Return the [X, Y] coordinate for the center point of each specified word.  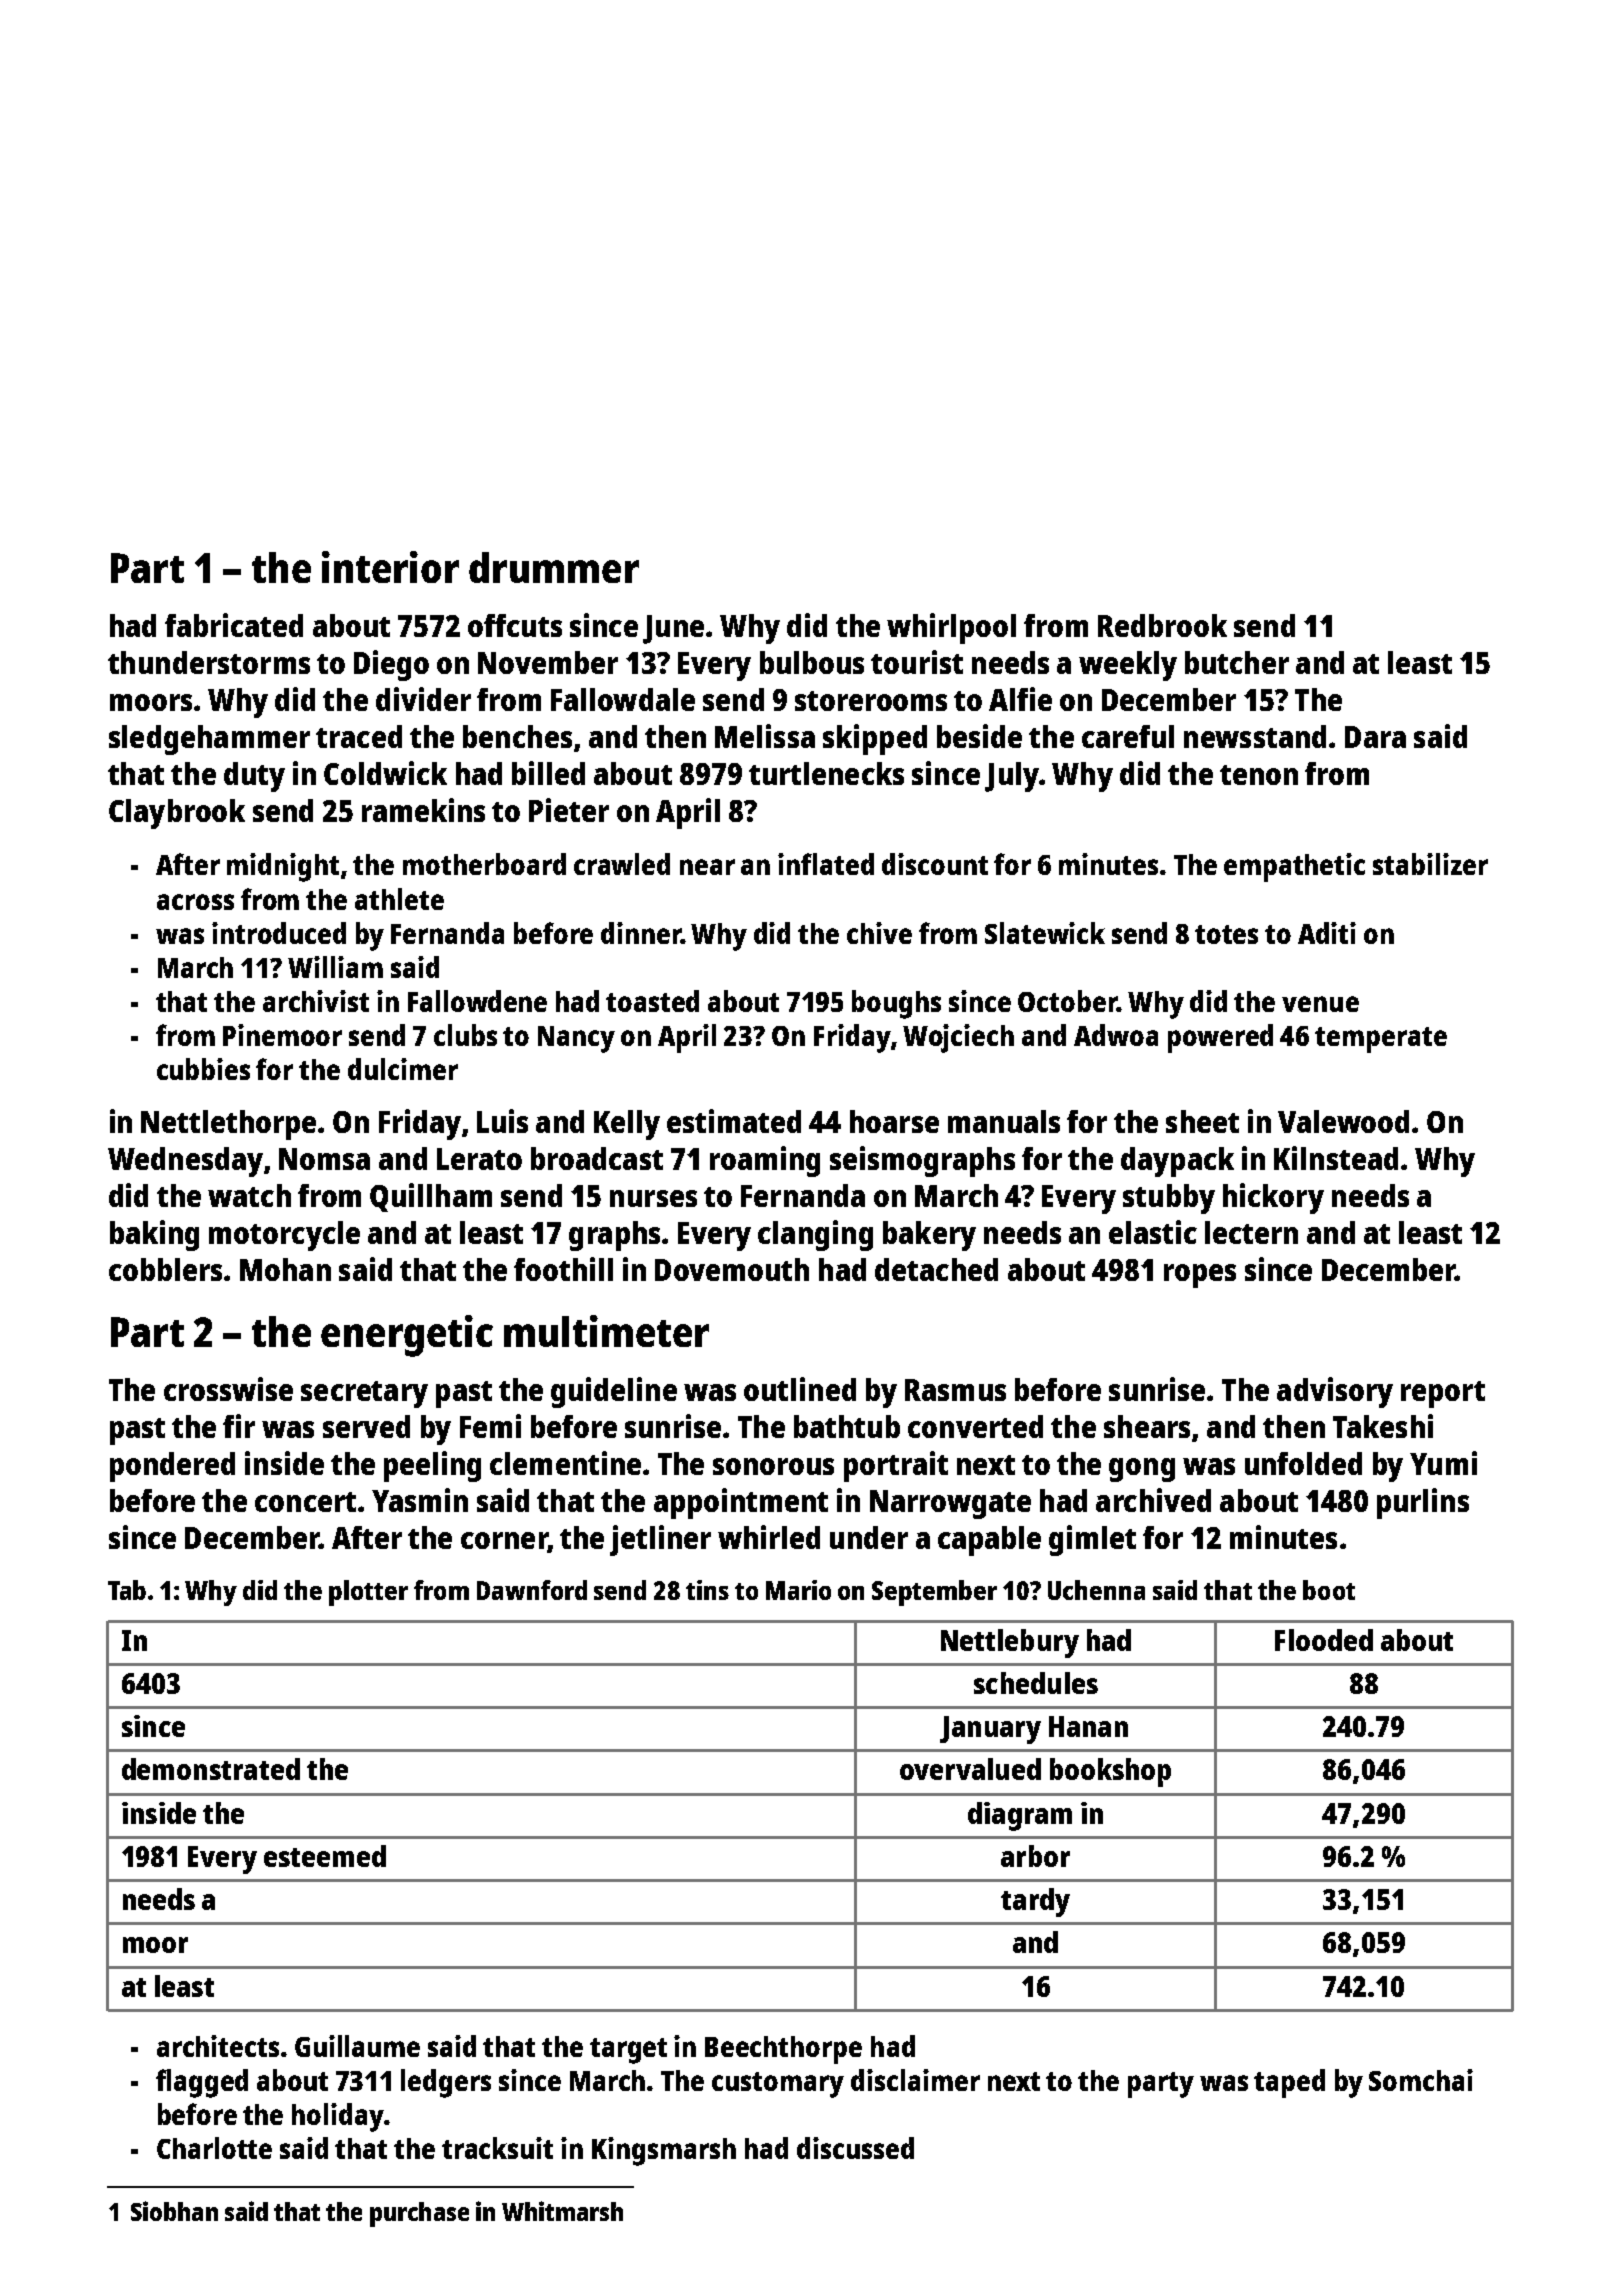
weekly [1128, 666]
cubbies [203, 1069]
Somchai [1421, 2080]
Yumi [1443, 1463]
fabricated [234, 625]
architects [218, 2046]
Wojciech [958, 1038]
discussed [855, 2148]
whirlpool [951, 628]
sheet [1202, 1121]
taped [1289, 2083]
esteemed [325, 1856]
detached [936, 1269]
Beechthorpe [783, 2050]
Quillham [431, 1197]
